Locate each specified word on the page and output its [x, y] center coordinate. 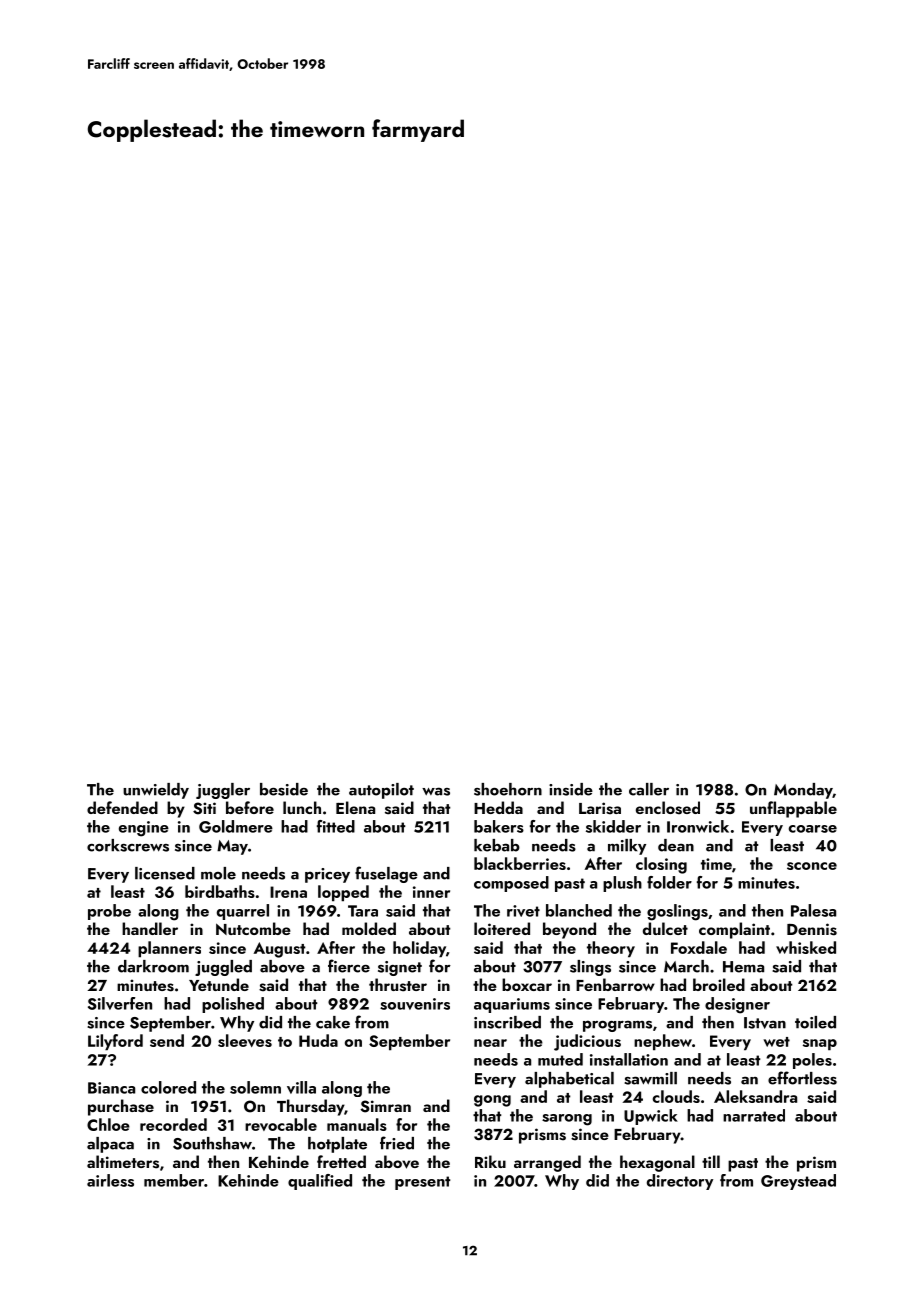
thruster [398, 985]
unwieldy [156, 791]
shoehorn [508, 789]
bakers [499, 826]
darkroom [153, 966]
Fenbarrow [615, 984]
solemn [255, 1087]
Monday [803, 791]
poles [812, 1061]
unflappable [793, 809]
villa [301, 1087]
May [232, 847]
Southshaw [212, 1143]
